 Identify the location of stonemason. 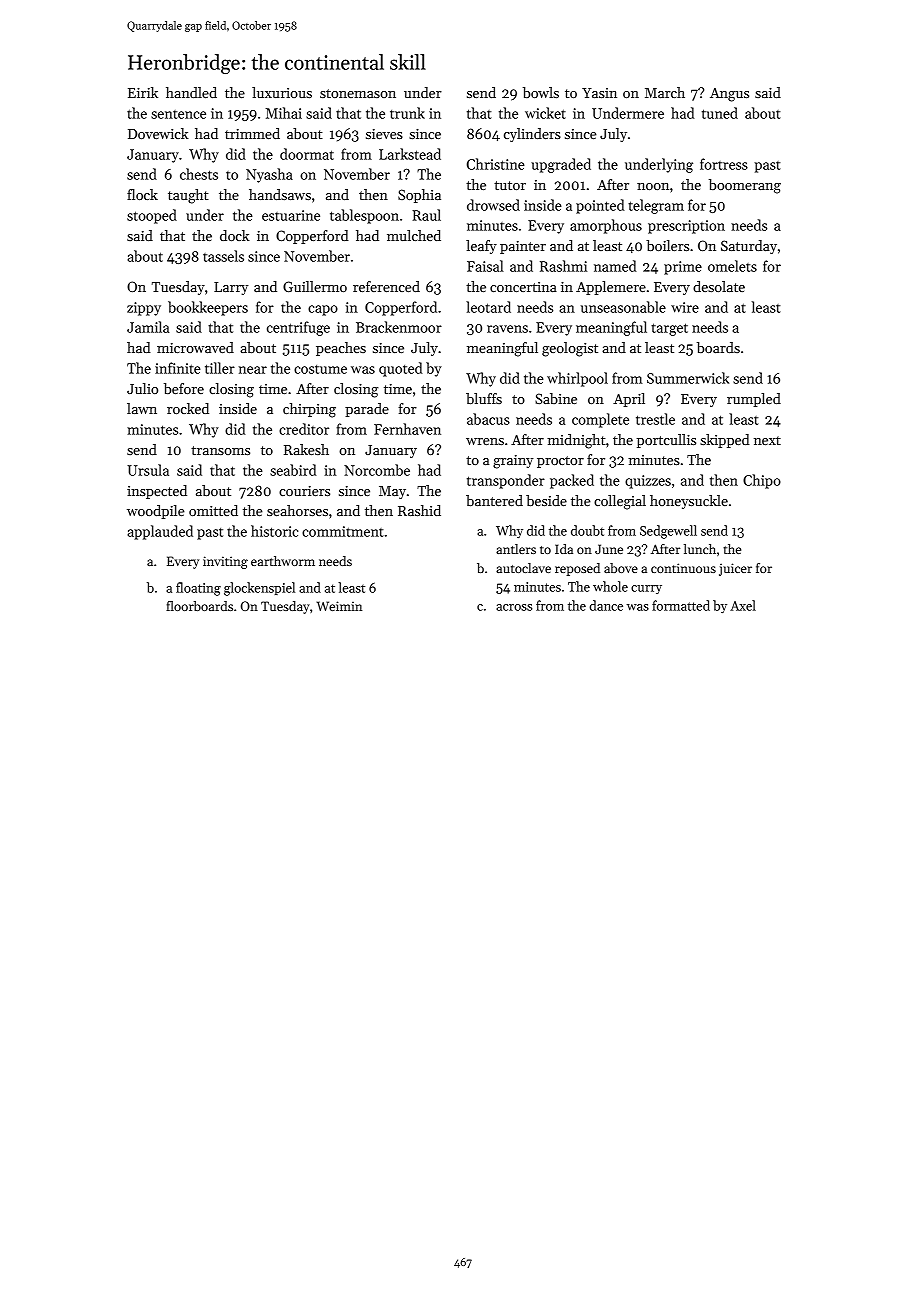
(358, 93).
